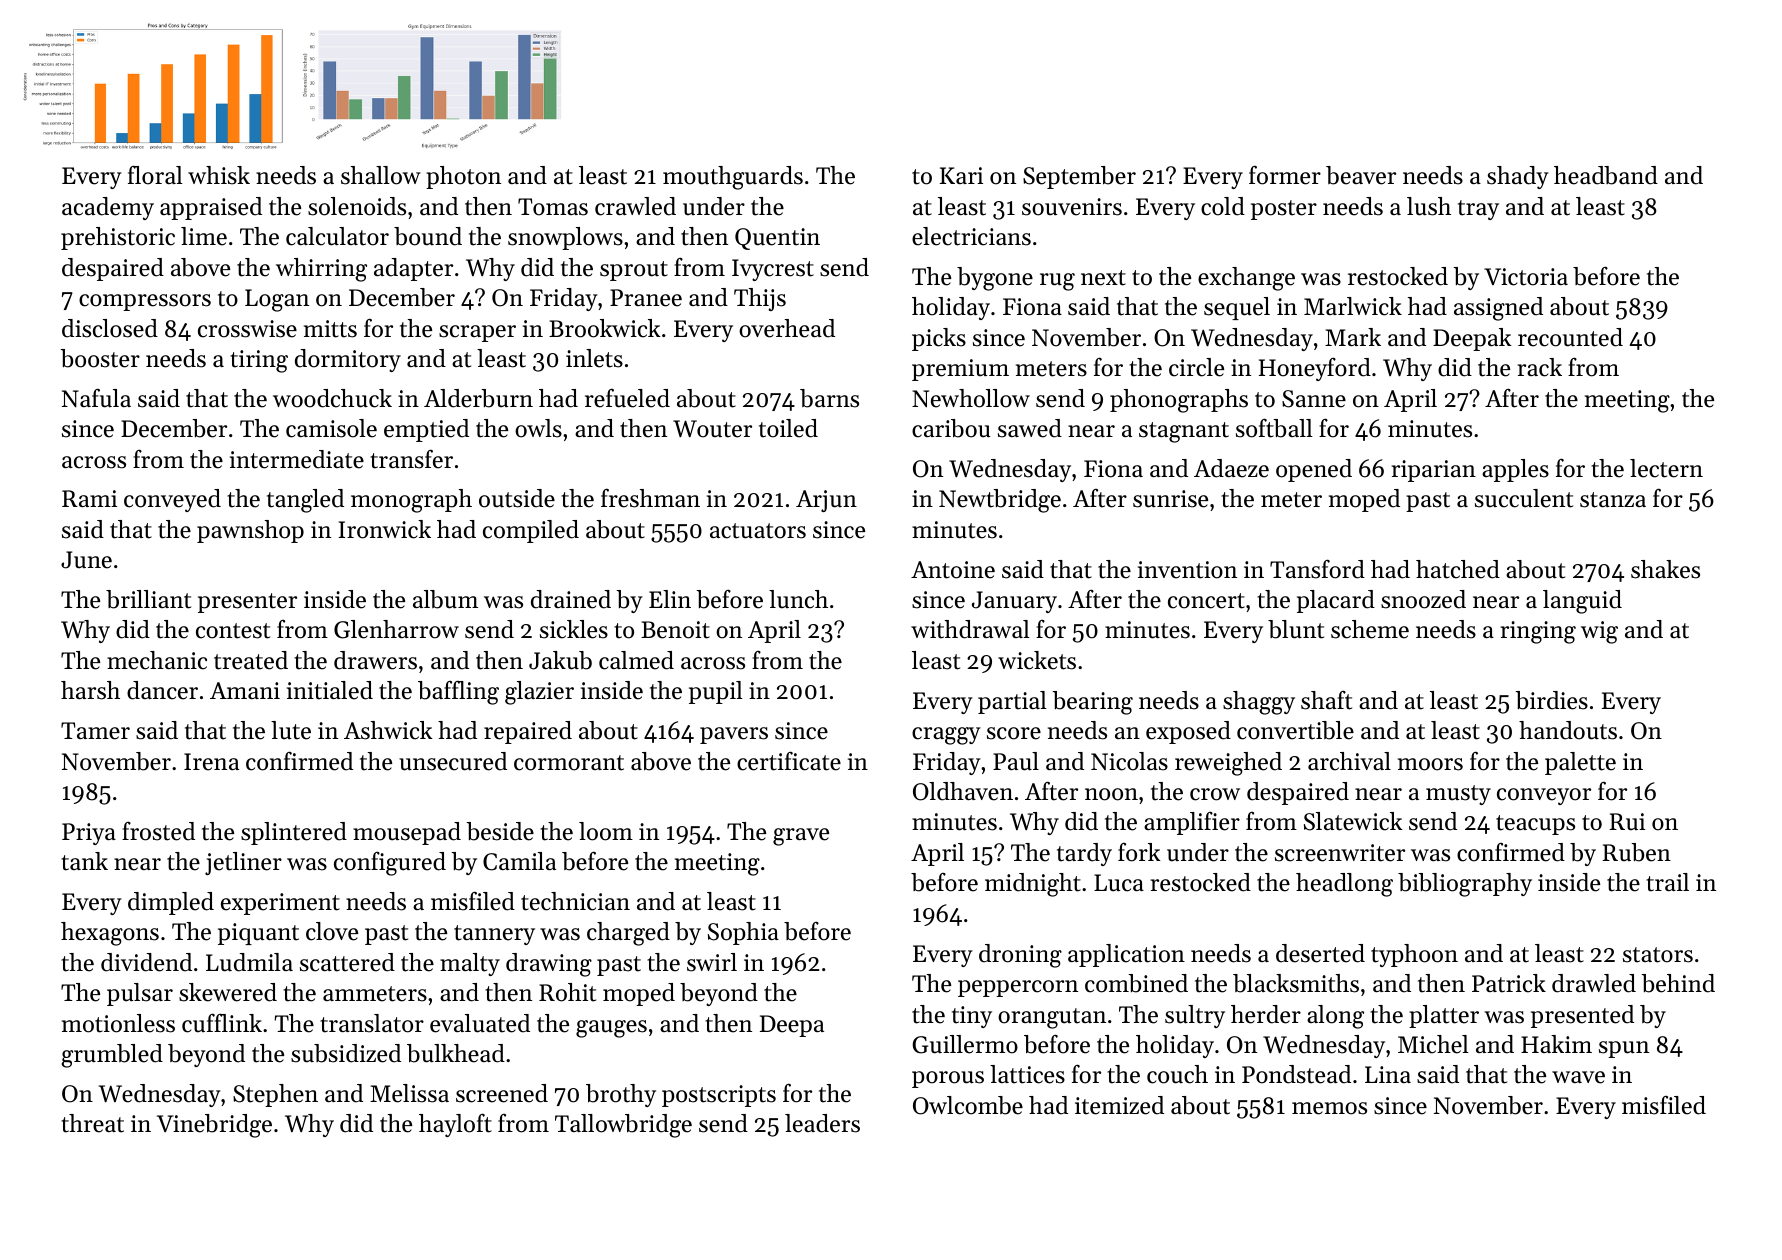  What do you see at coordinates (560, 660) in the page?
I see `Jakub` at bounding box center [560, 660].
